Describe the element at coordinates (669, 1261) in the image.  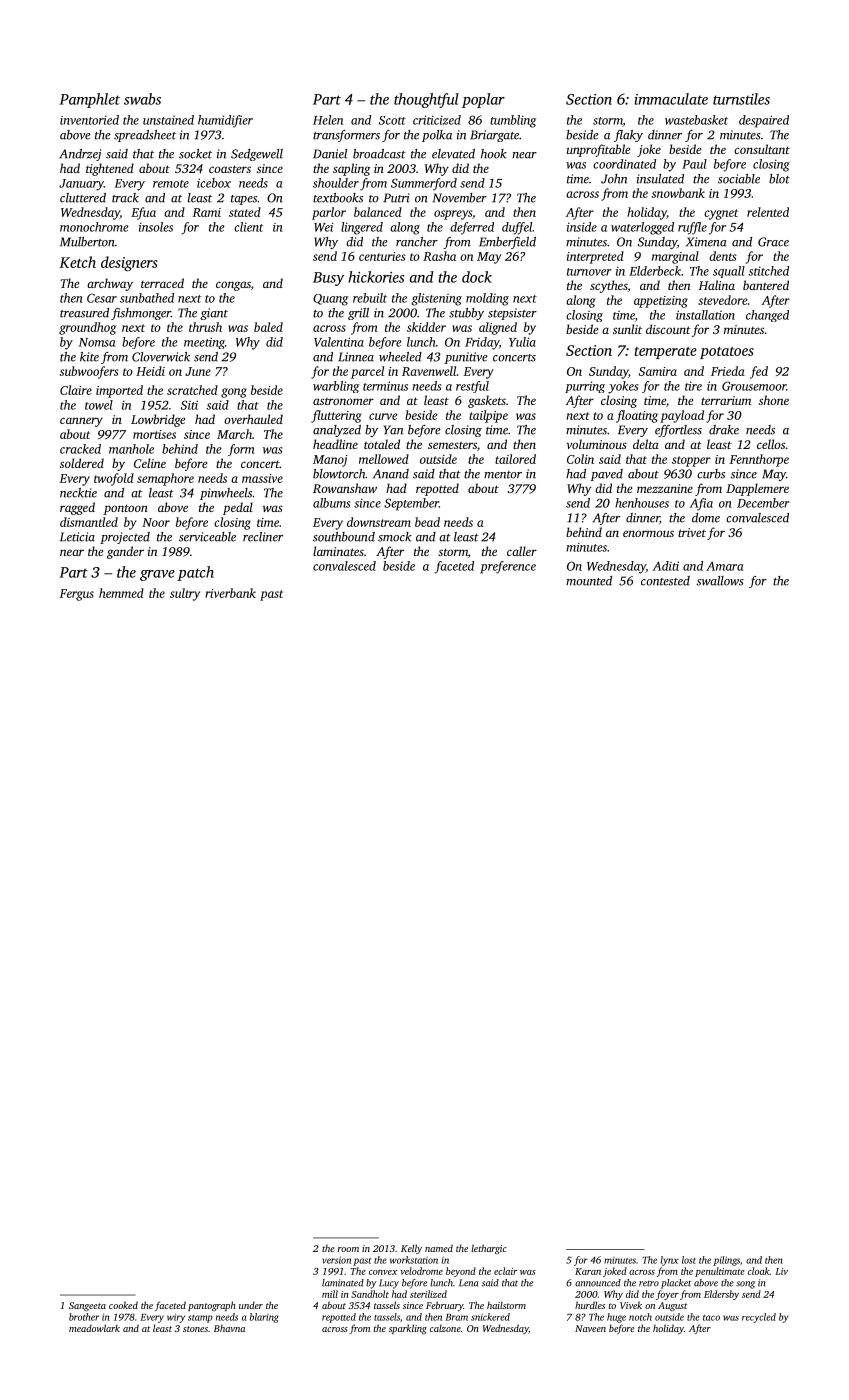
I see `lynx` at that location.
